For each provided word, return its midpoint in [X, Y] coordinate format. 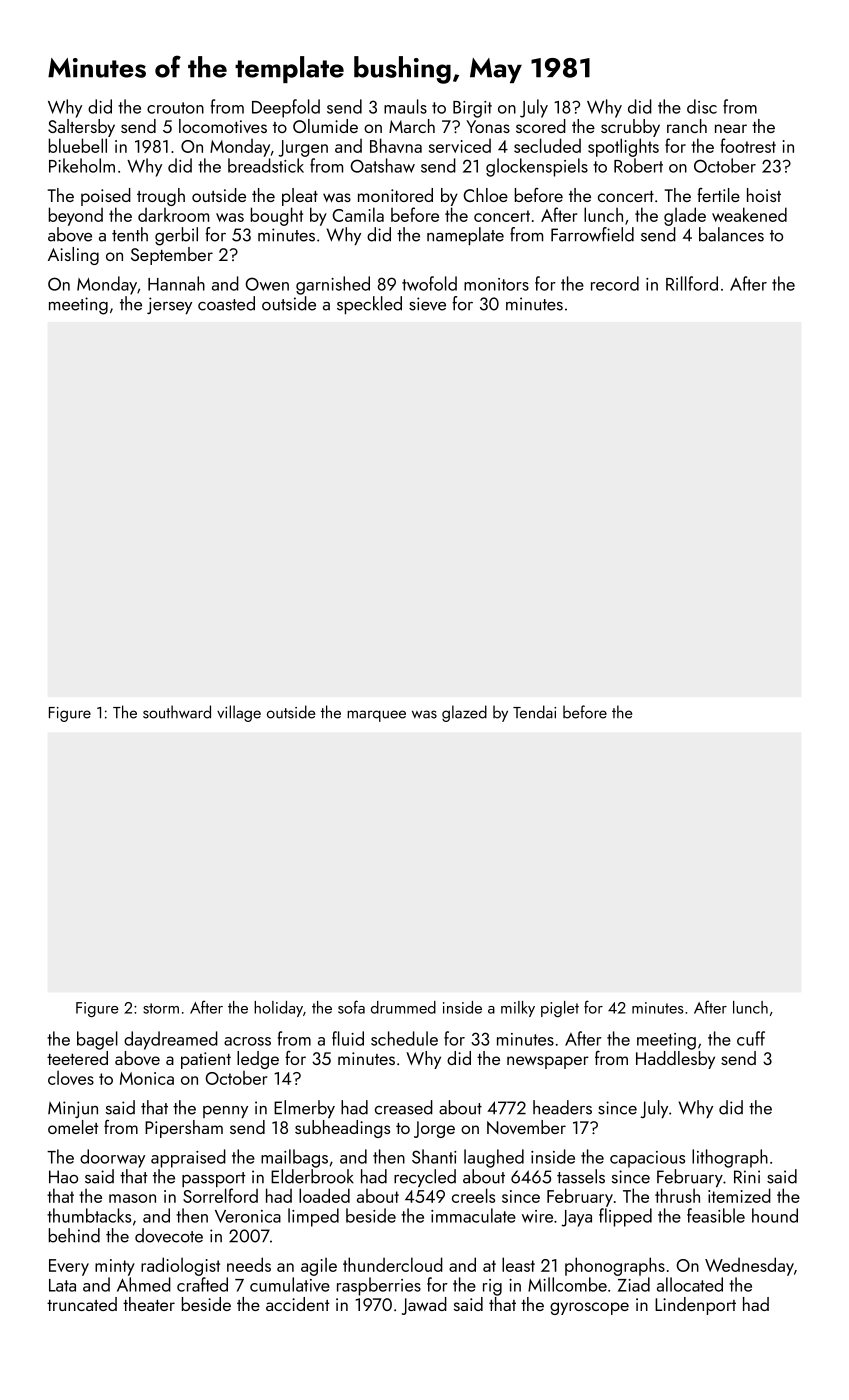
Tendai [534, 712]
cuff [751, 1038]
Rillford [692, 283]
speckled [369, 305]
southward [177, 712]
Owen [267, 284]
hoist [764, 195]
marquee [376, 716]
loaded [324, 1195]
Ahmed [144, 1284]
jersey [169, 305]
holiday [278, 1009]
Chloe [485, 195]
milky [518, 1009]
